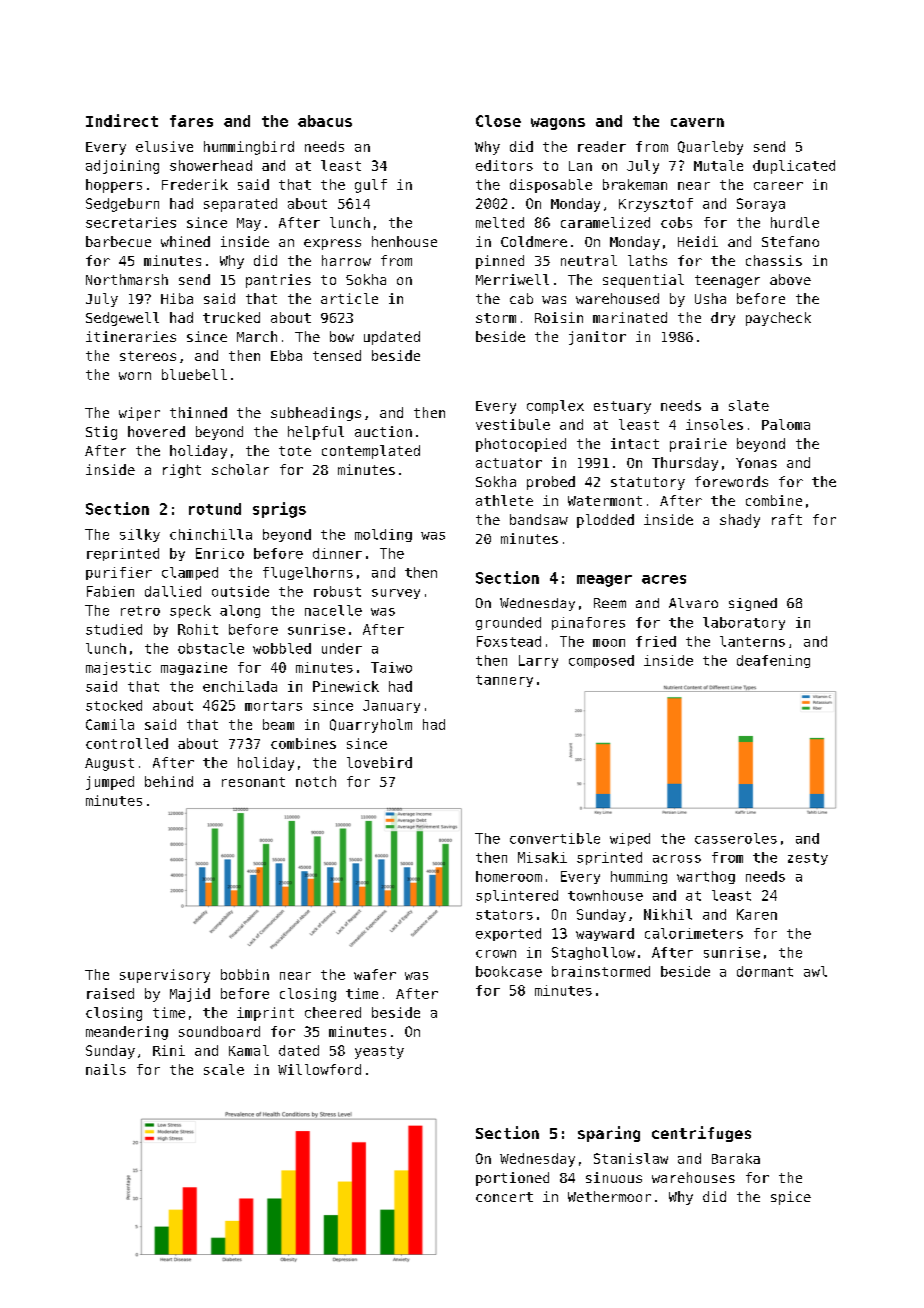  Describe the element at coordinates (509, 971) in the page. I see `bookcase` at that location.
